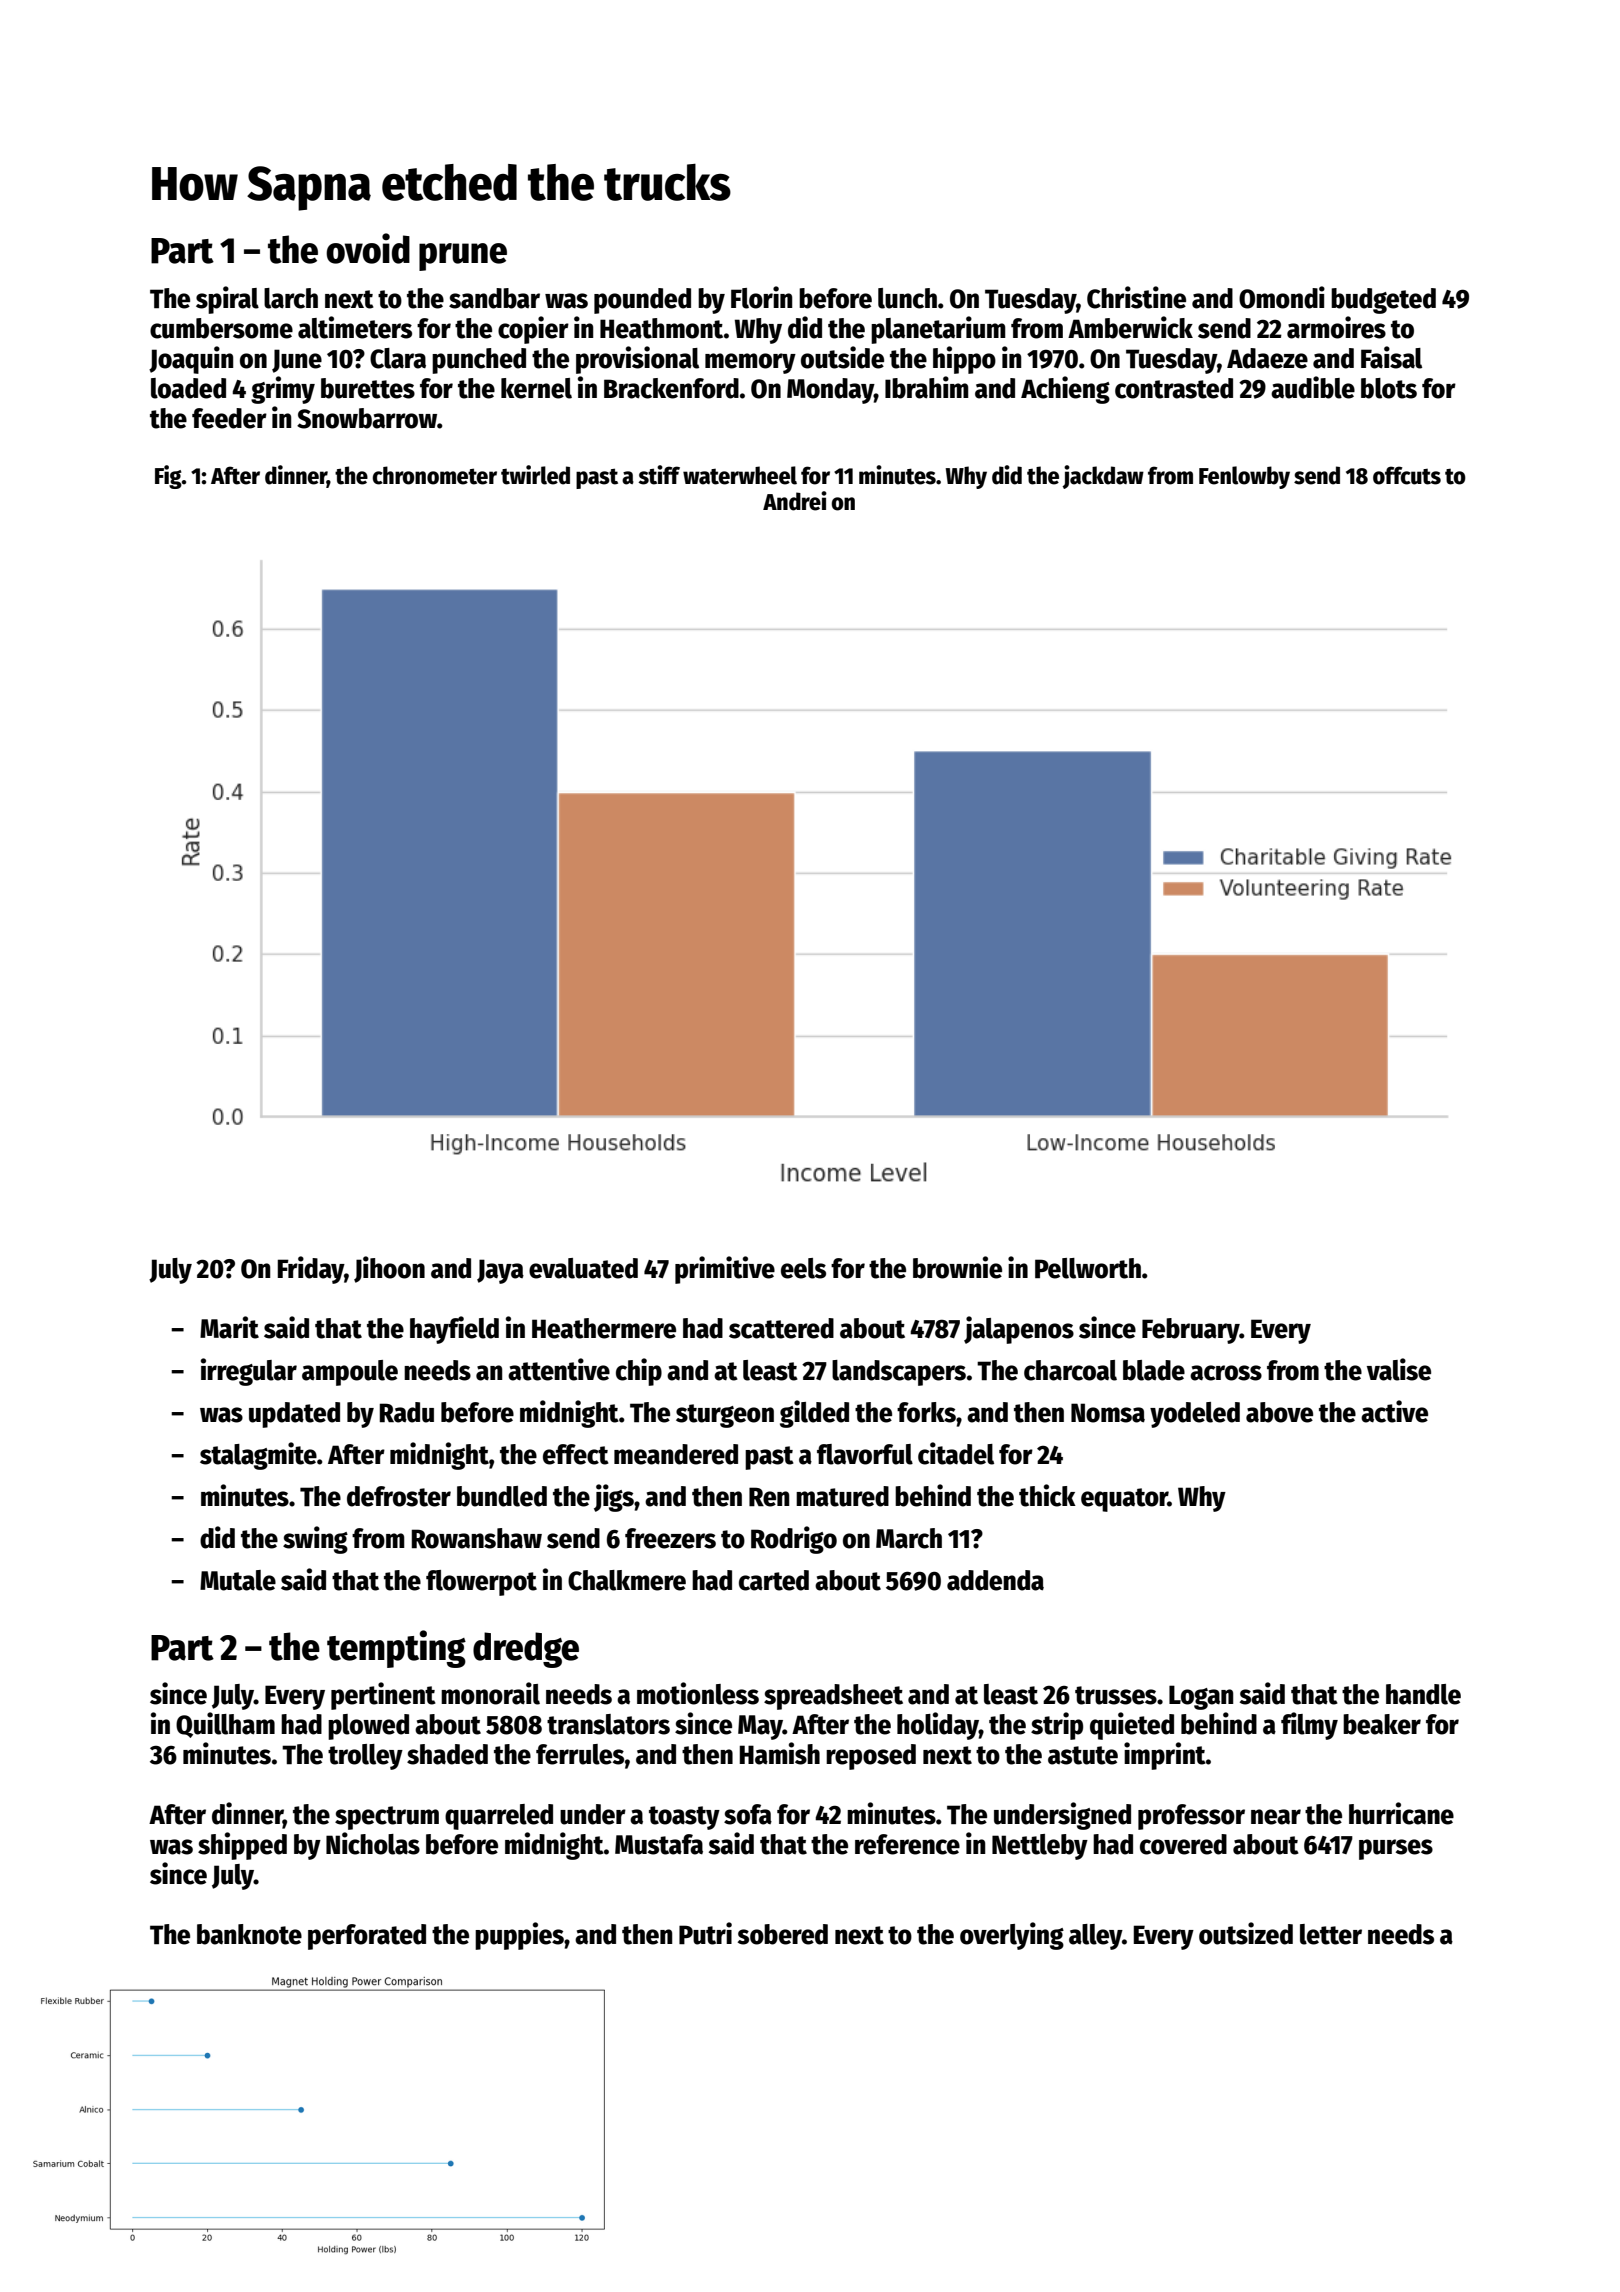 This image has height=2292, width=1620. What do you see at coordinates (957, 1267) in the image?
I see `brownie` at bounding box center [957, 1267].
